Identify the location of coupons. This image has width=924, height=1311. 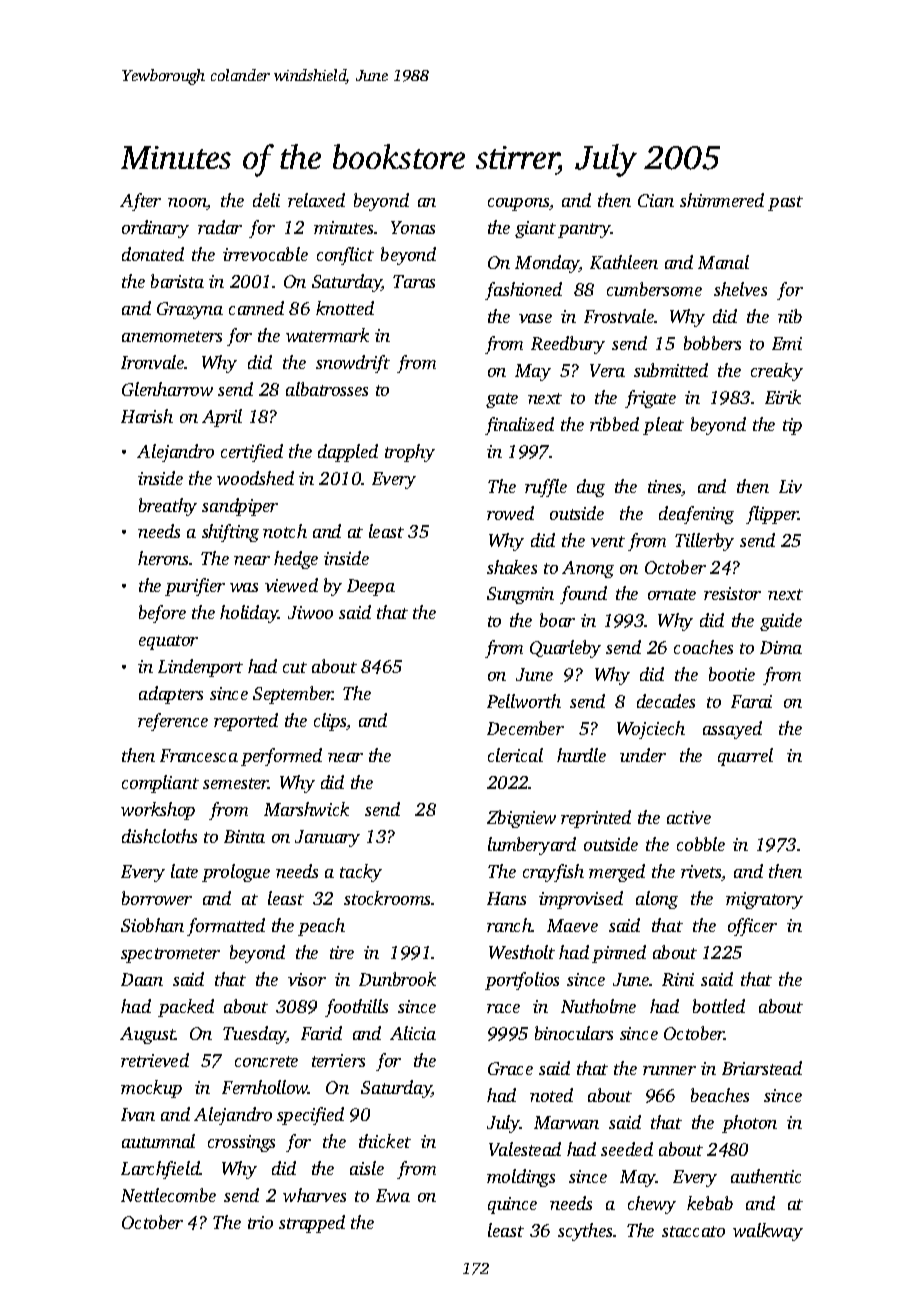
(519, 204).
